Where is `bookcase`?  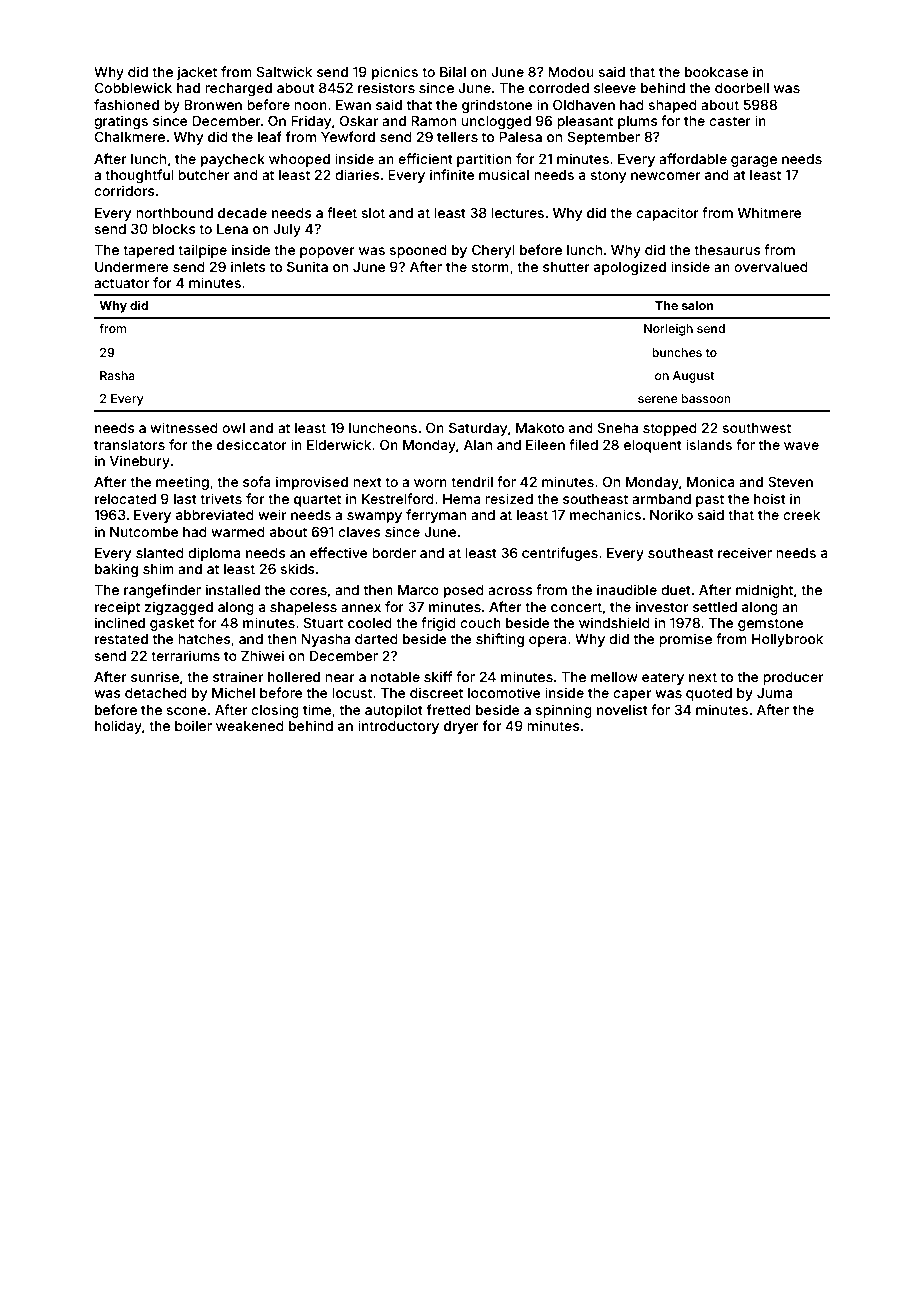
bookcase is located at coordinates (717, 72).
